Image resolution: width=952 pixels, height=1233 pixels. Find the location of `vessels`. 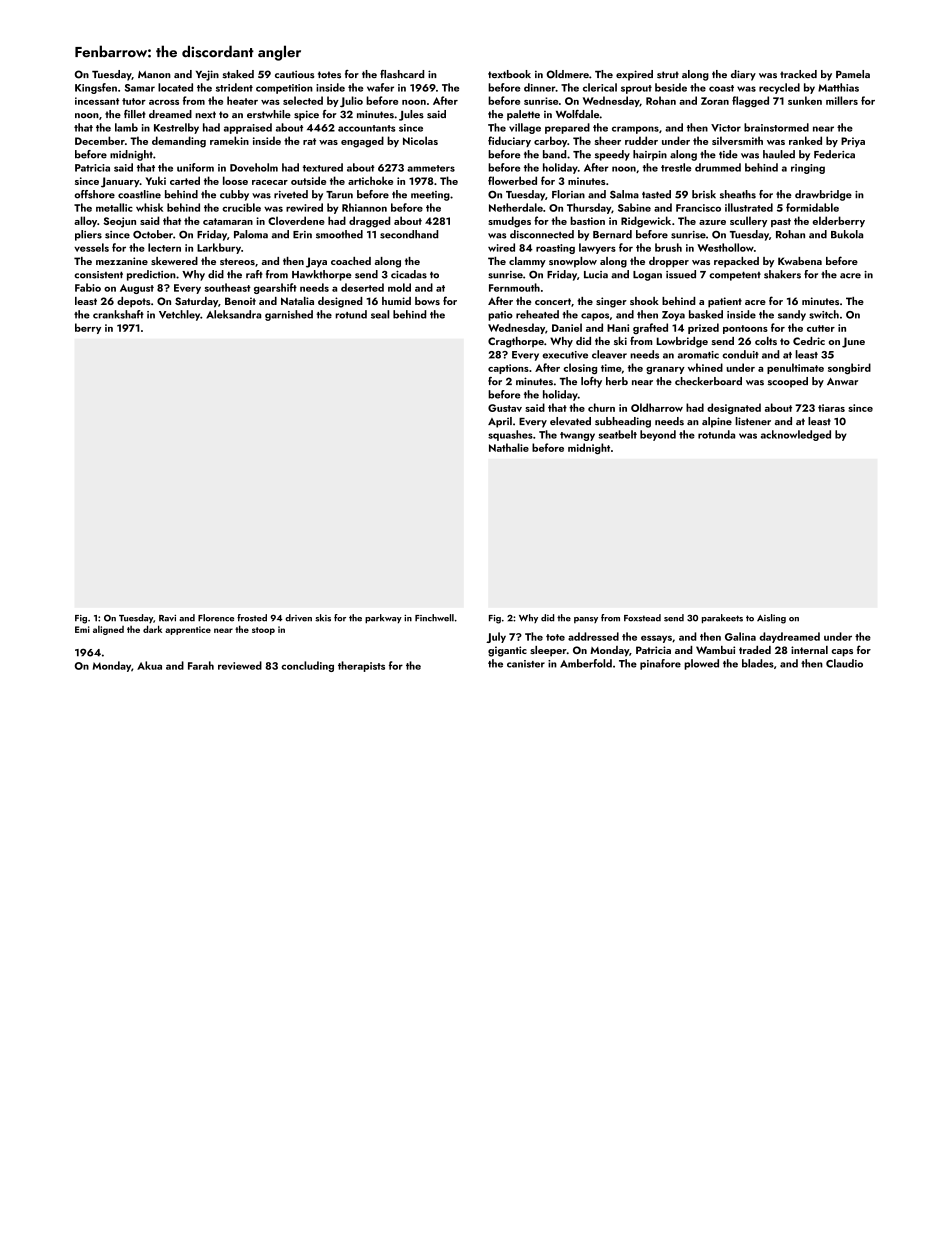

vessels is located at coordinates (91, 247).
